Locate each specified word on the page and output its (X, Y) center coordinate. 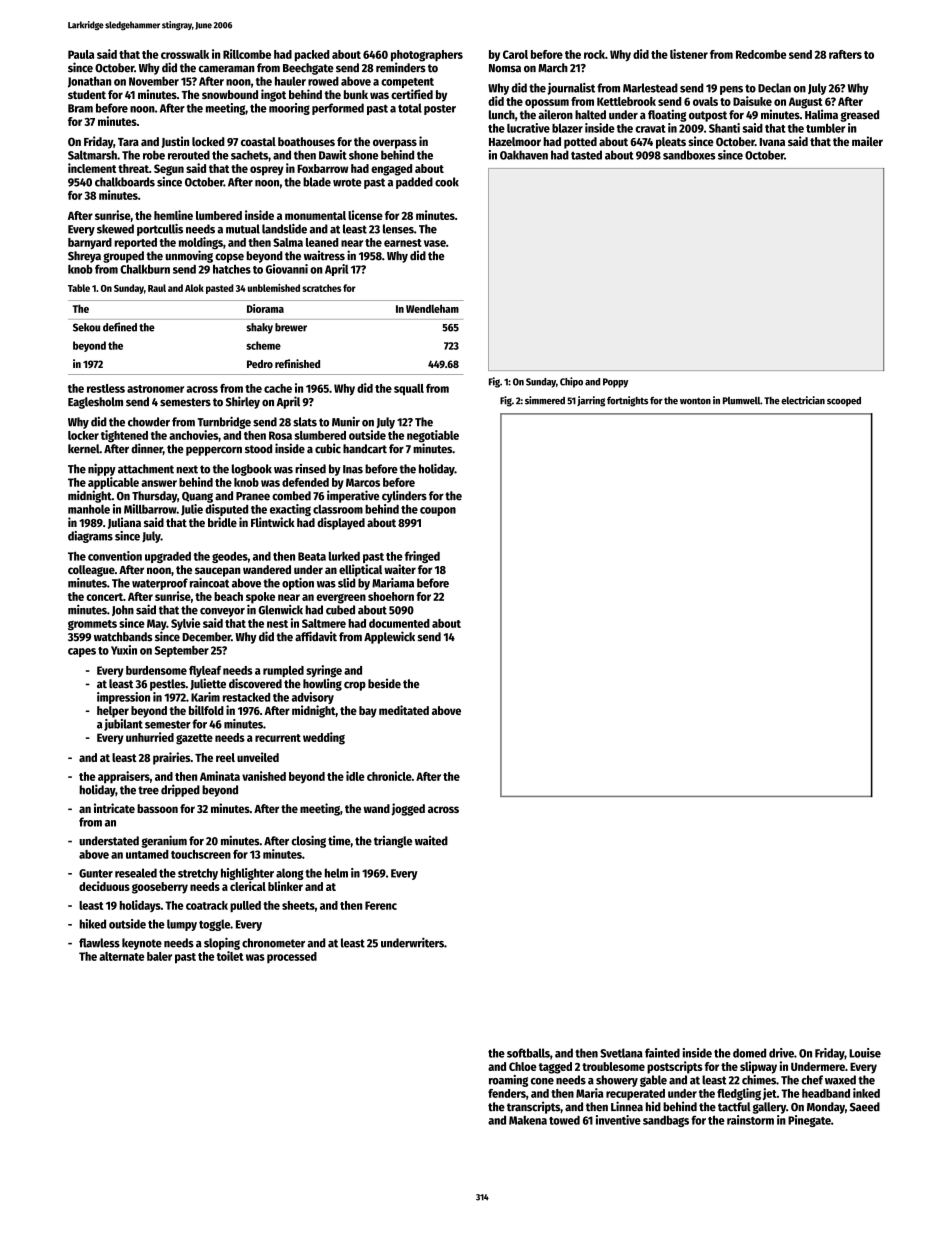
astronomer (155, 389)
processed (292, 957)
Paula (81, 54)
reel (225, 757)
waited (431, 841)
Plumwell (741, 401)
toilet (230, 956)
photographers (427, 56)
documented (399, 623)
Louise (865, 1053)
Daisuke (752, 101)
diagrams (90, 537)
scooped (844, 402)
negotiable (433, 436)
